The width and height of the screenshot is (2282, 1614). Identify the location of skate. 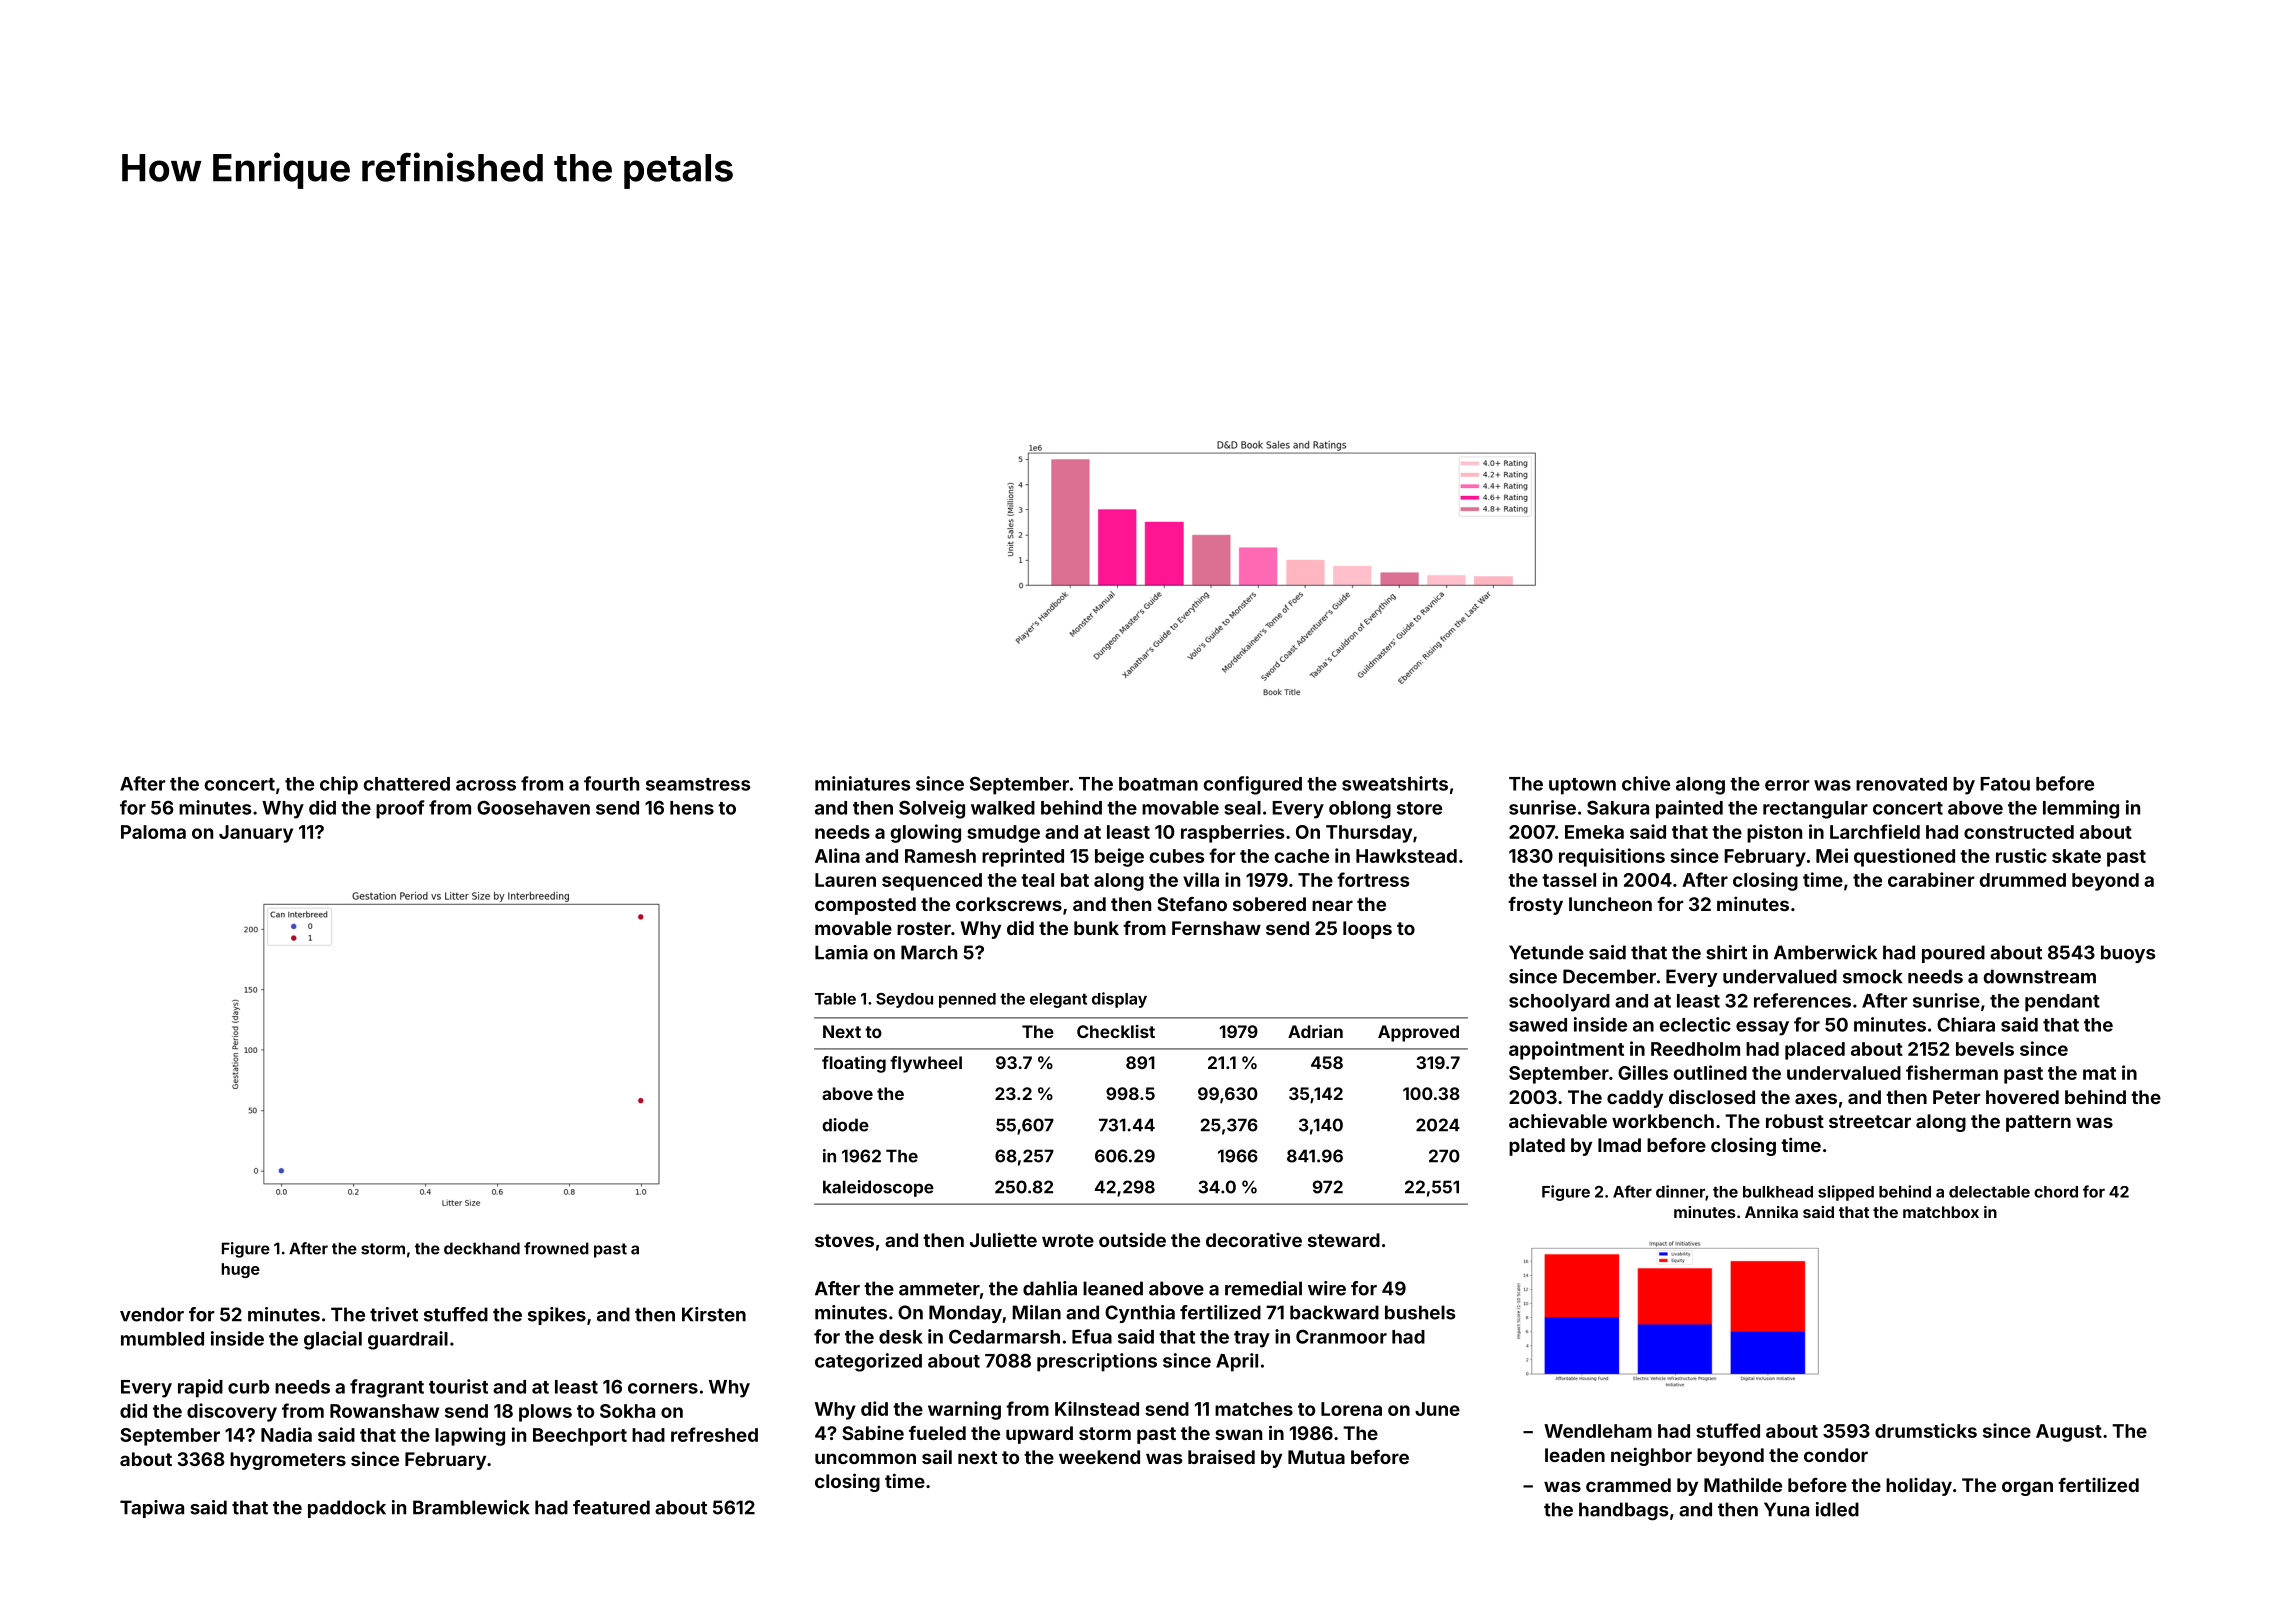
(2076, 856).
